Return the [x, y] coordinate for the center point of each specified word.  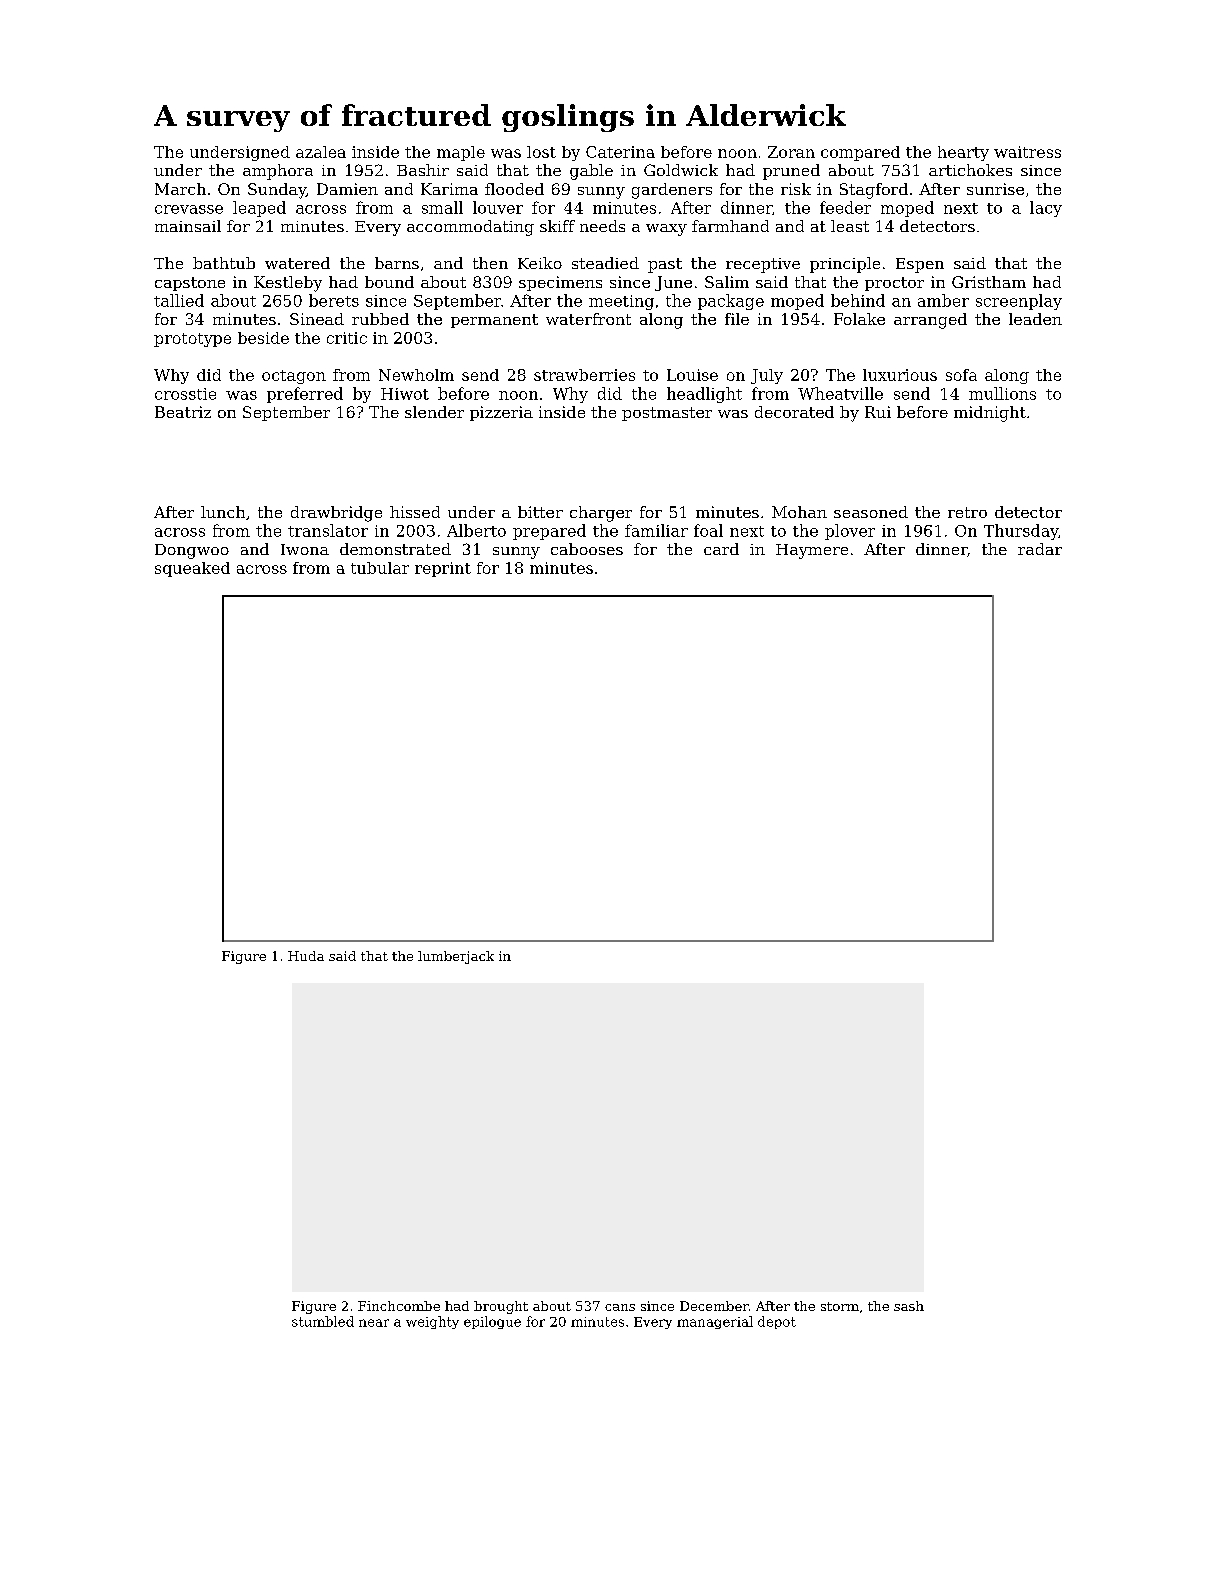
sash [909, 1306]
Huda [306, 956]
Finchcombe [399, 1306]
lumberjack [456, 957]
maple [461, 153]
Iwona [305, 549]
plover [850, 532]
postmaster [667, 414]
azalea [321, 152]
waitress [1027, 152]
